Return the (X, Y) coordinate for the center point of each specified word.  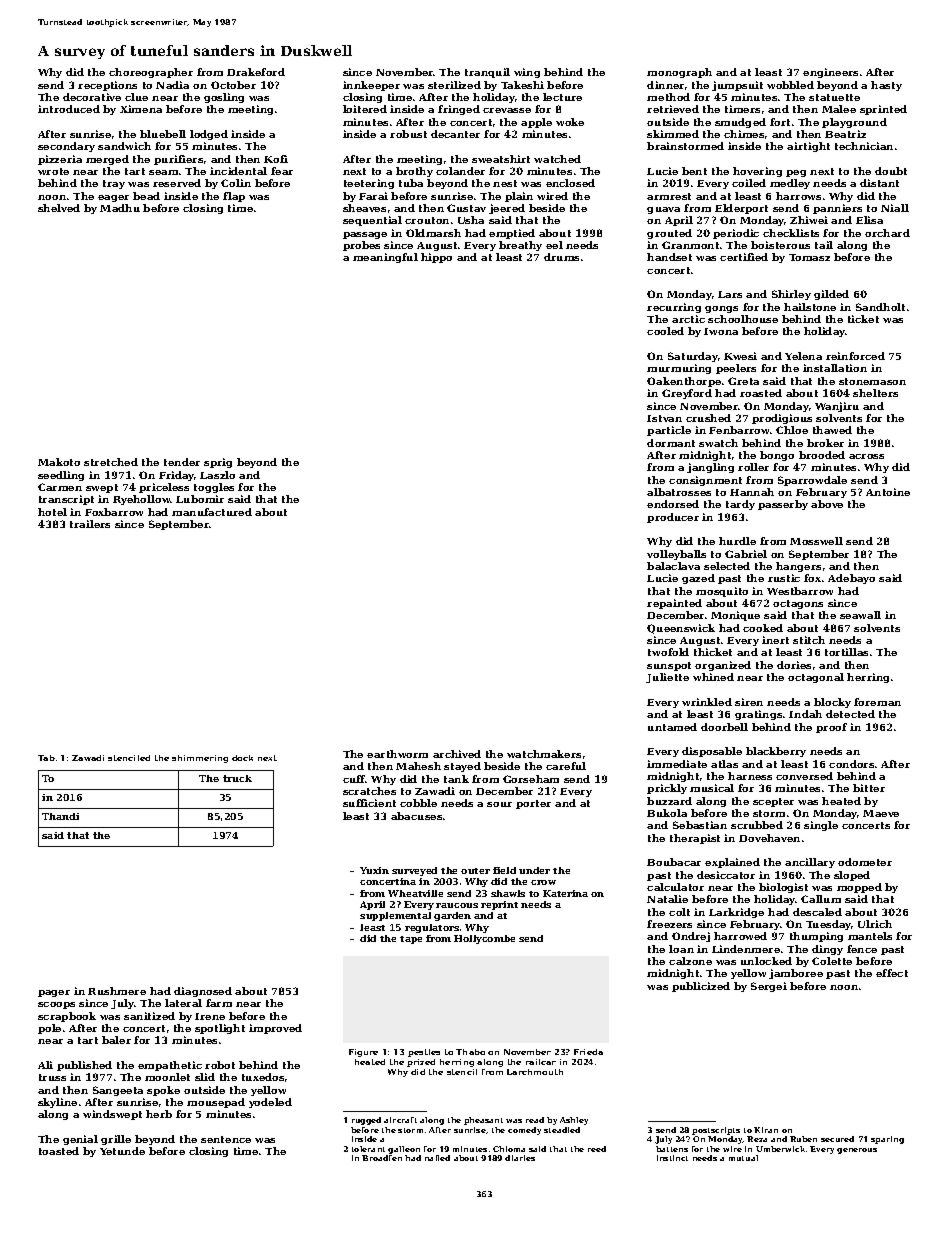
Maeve (881, 813)
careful (566, 766)
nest (505, 183)
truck (237, 778)
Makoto (59, 462)
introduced (69, 109)
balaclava (673, 566)
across (866, 456)
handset (669, 257)
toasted (59, 1151)
